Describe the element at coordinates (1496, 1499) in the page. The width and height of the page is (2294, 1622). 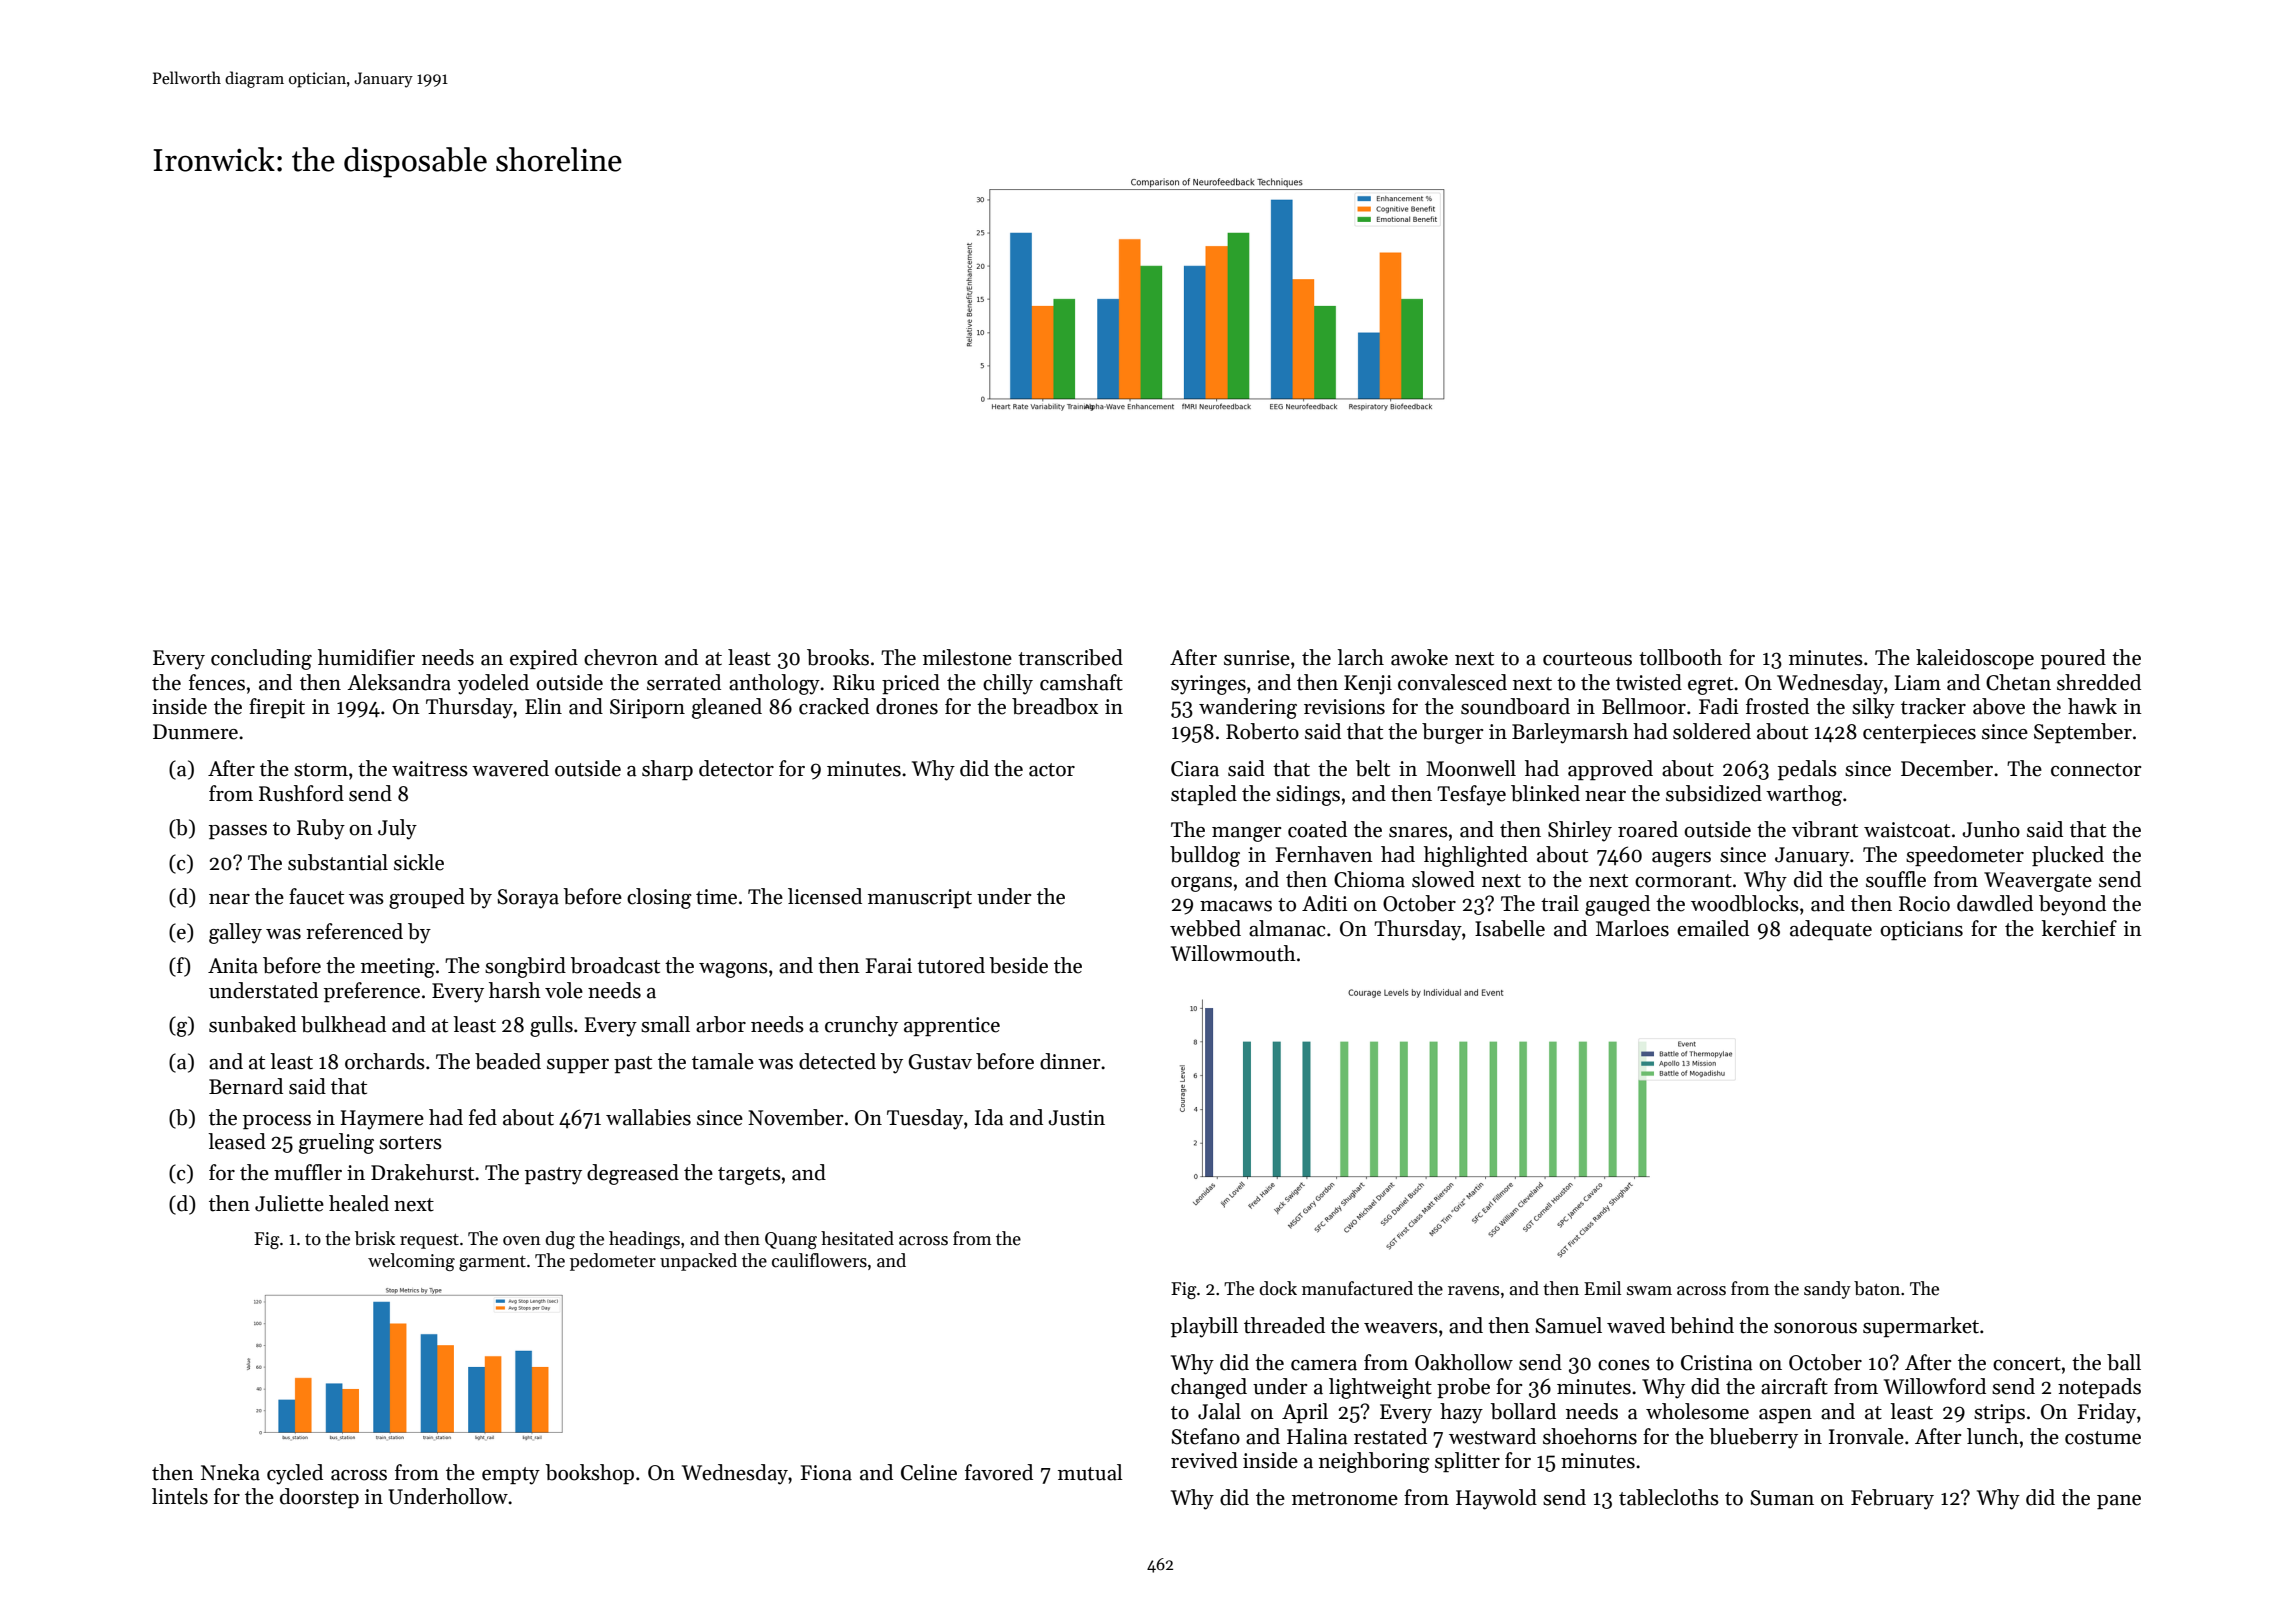
I see `Haywold` at that location.
